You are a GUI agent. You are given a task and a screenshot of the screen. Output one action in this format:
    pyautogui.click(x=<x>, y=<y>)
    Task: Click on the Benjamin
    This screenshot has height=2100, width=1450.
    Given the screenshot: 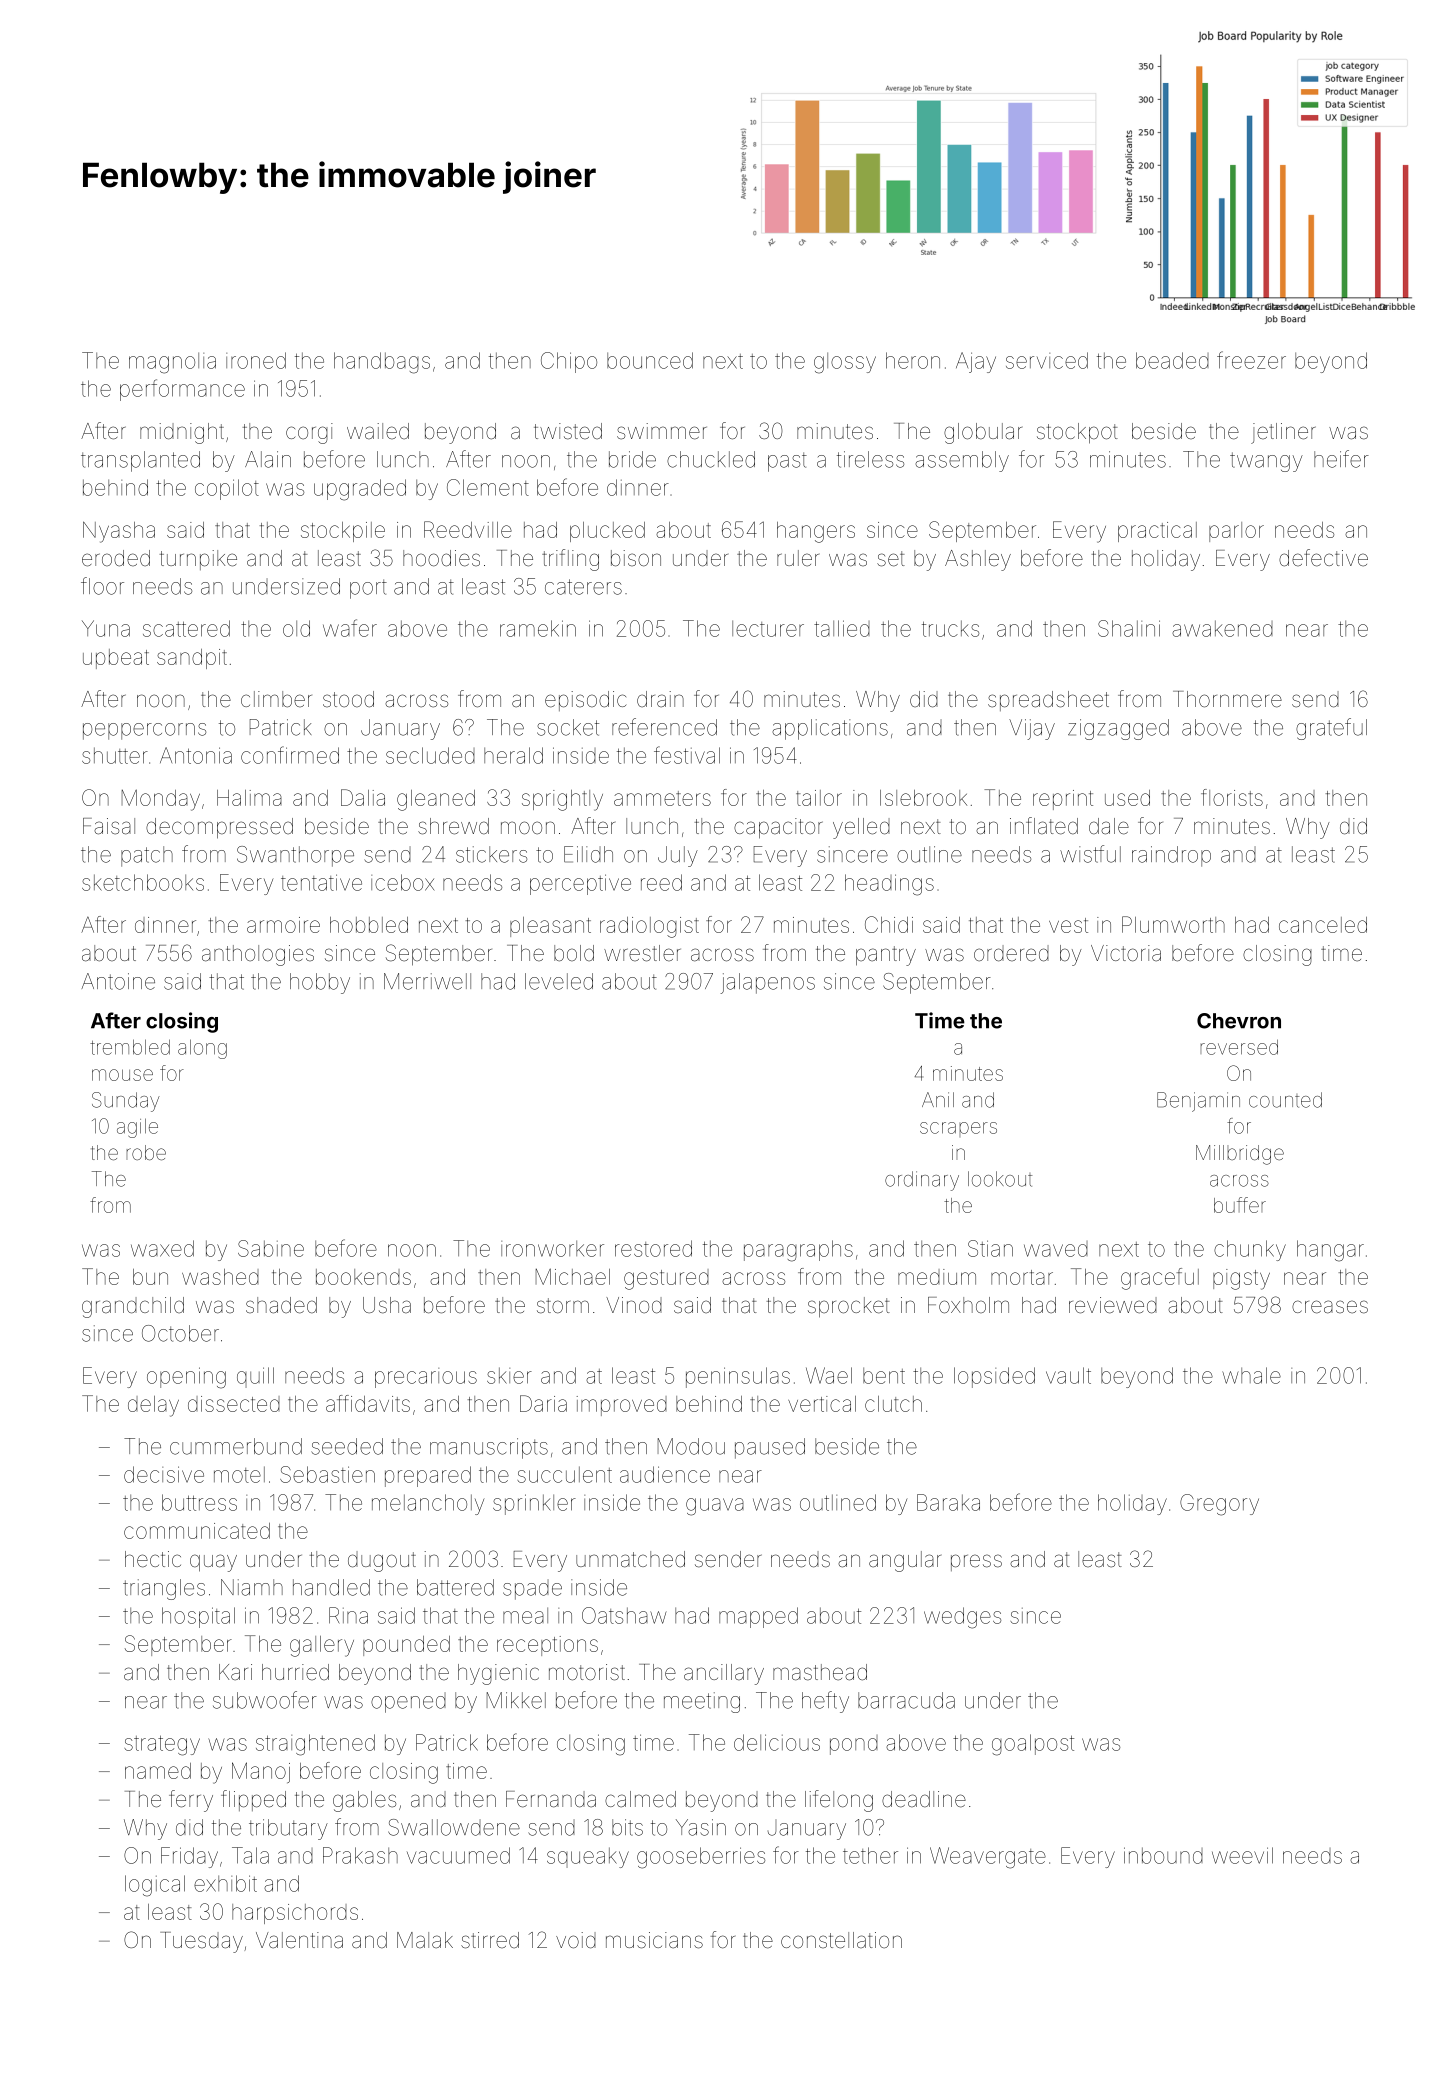 What is the action you would take?
    pyautogui.click(x=1198, y=1102)
